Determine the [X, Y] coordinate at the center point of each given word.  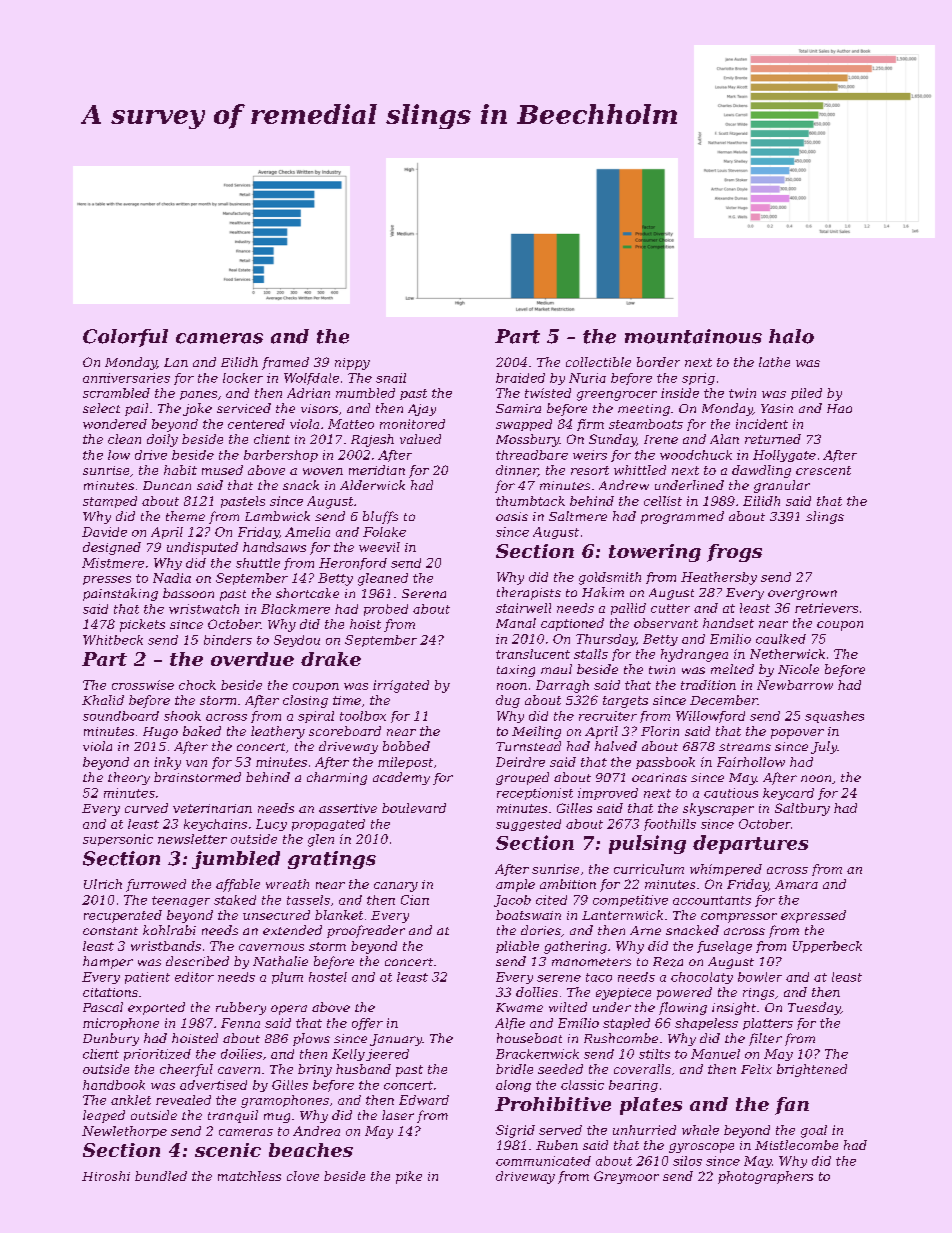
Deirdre [520, 762]
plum [287, 978]
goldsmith [610, 578]
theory [129, 778]
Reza [668, 962]
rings [758, 994]
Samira [518, 408]
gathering [575, 947]
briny [315, 1070]
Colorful [125, 338]
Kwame [519, 1007]
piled [806, 394]
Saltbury [802, 809]
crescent [823, 470]
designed [112, 548]
